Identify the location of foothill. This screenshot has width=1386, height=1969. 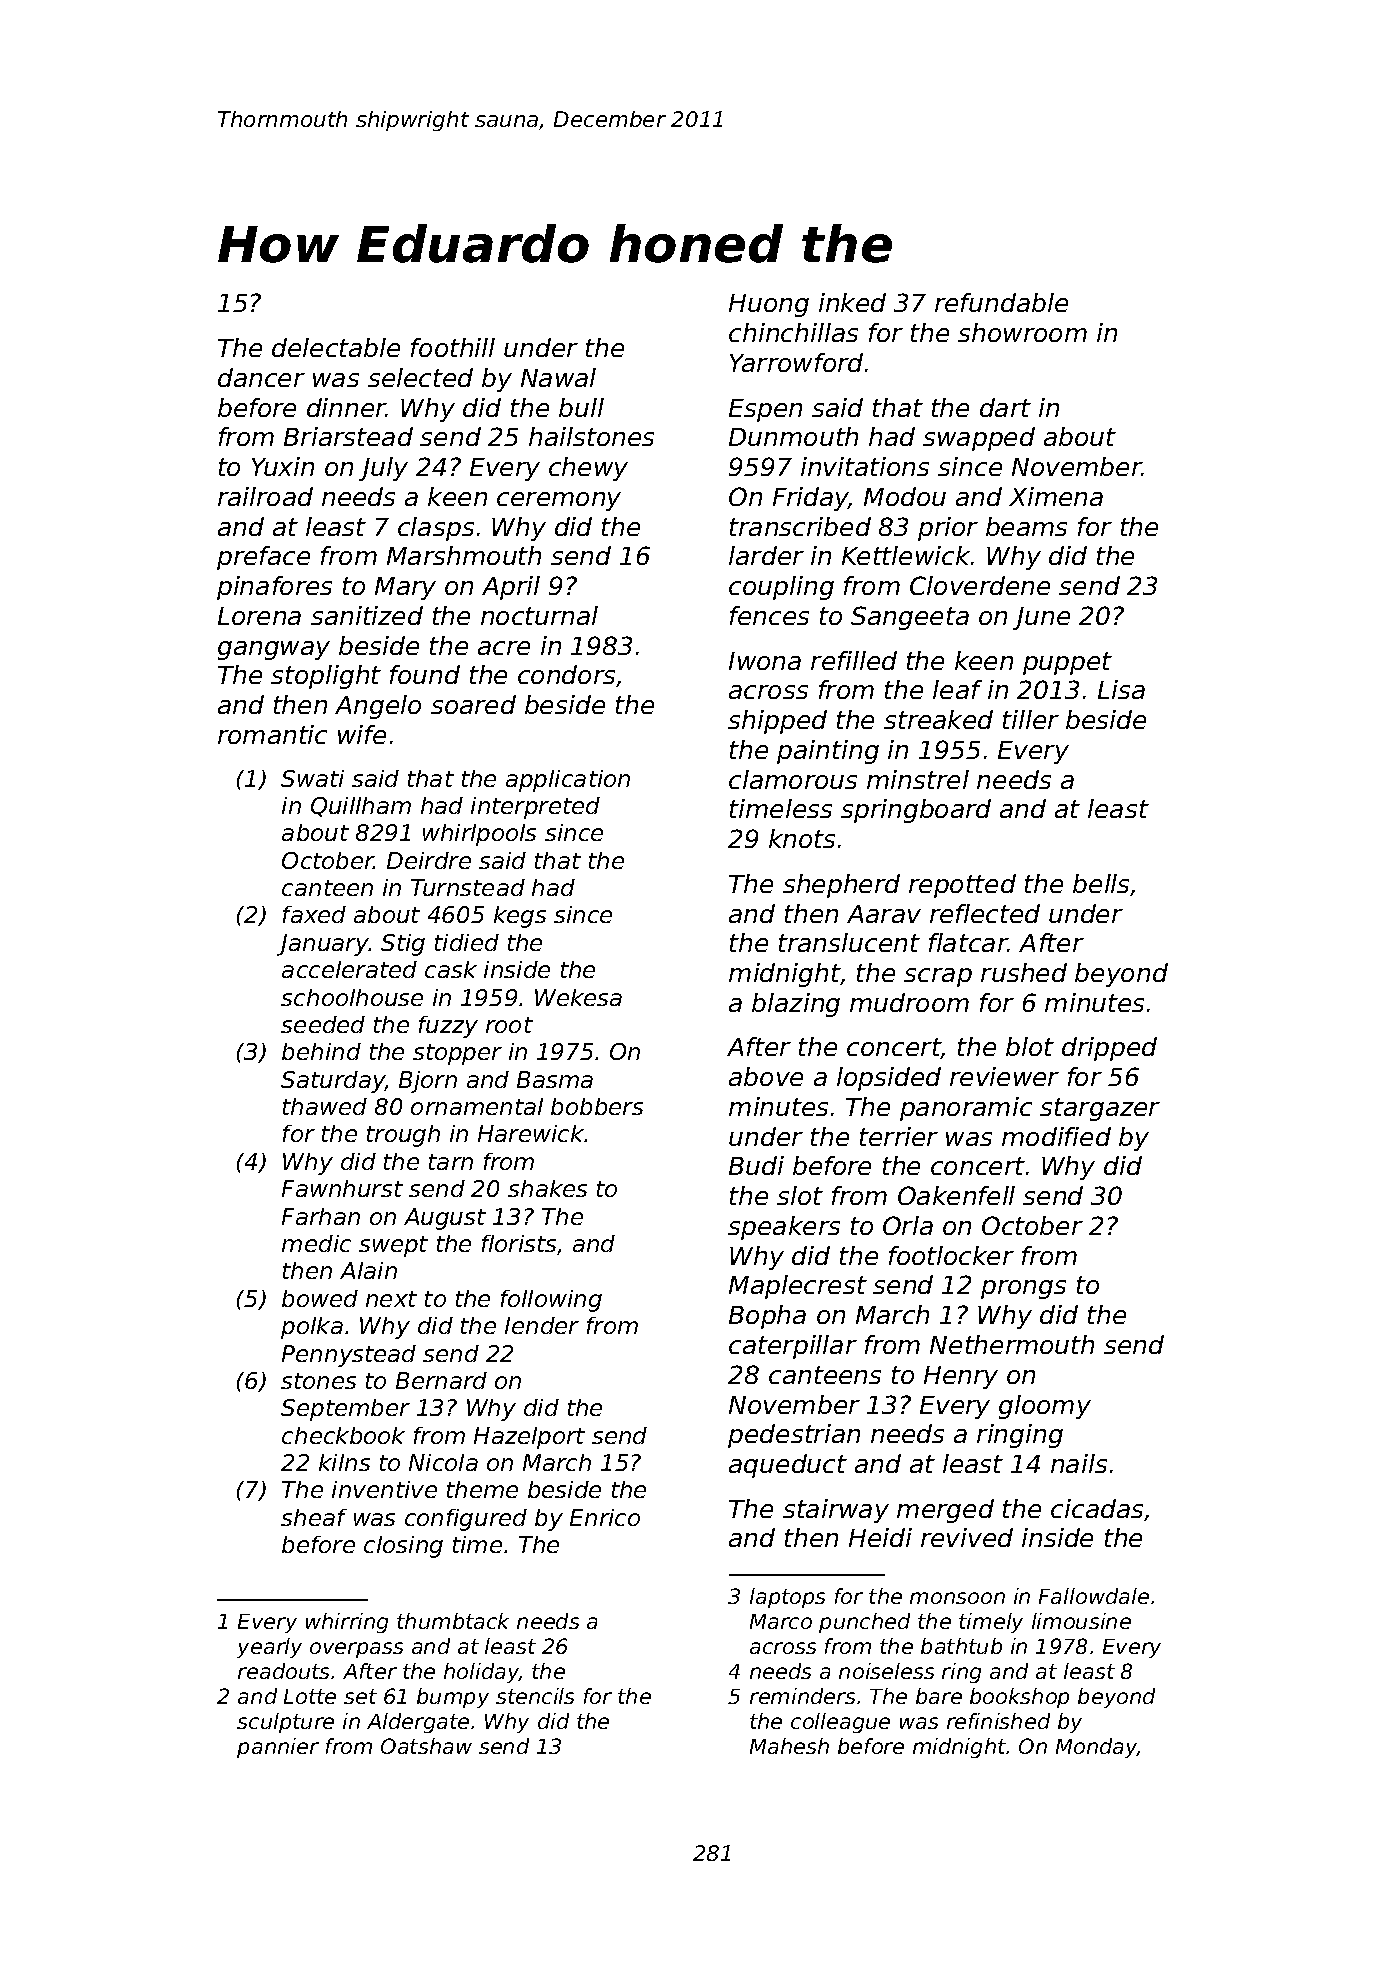
(453, 347).
